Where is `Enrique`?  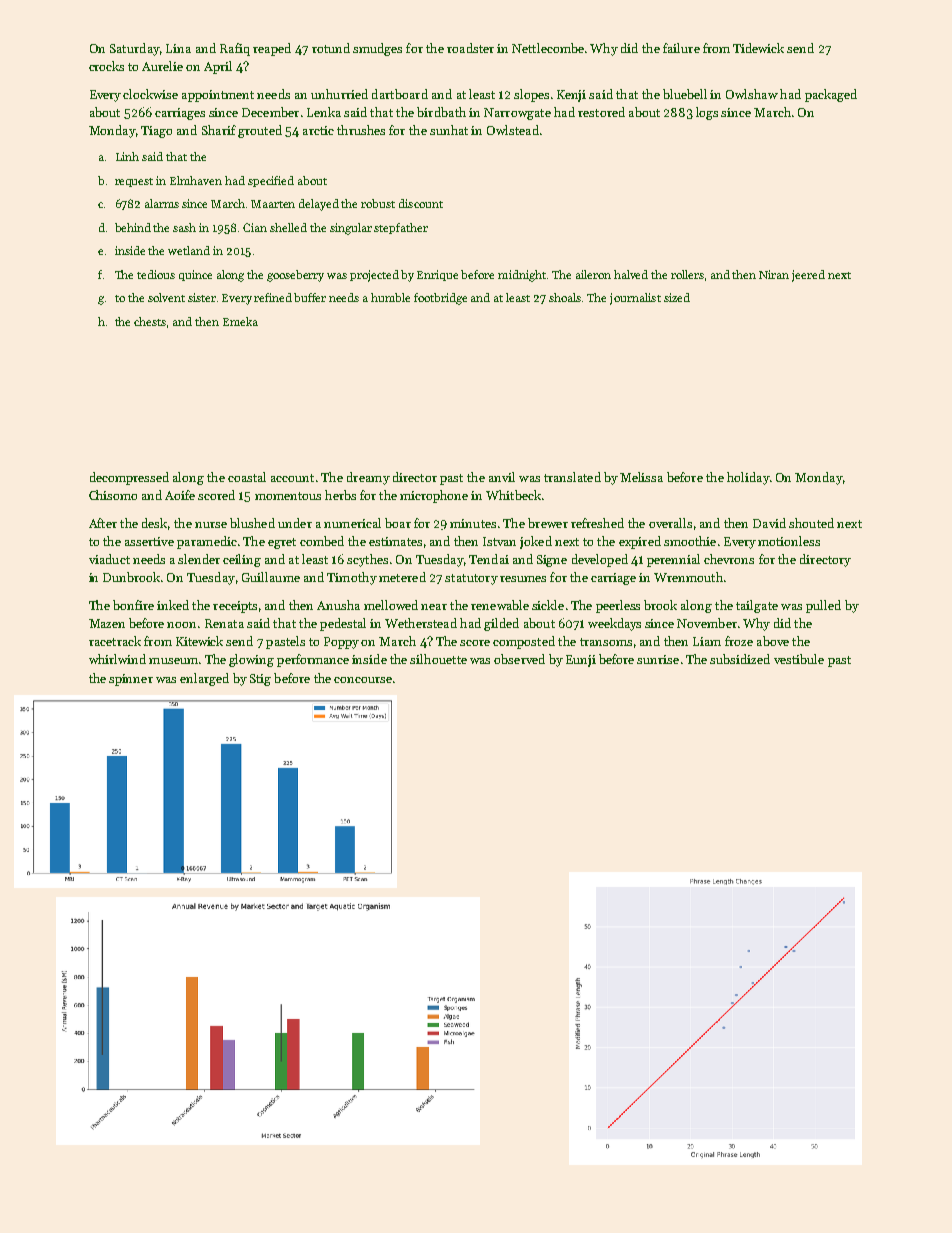
Enrique is located at coordinates (437, 275).
